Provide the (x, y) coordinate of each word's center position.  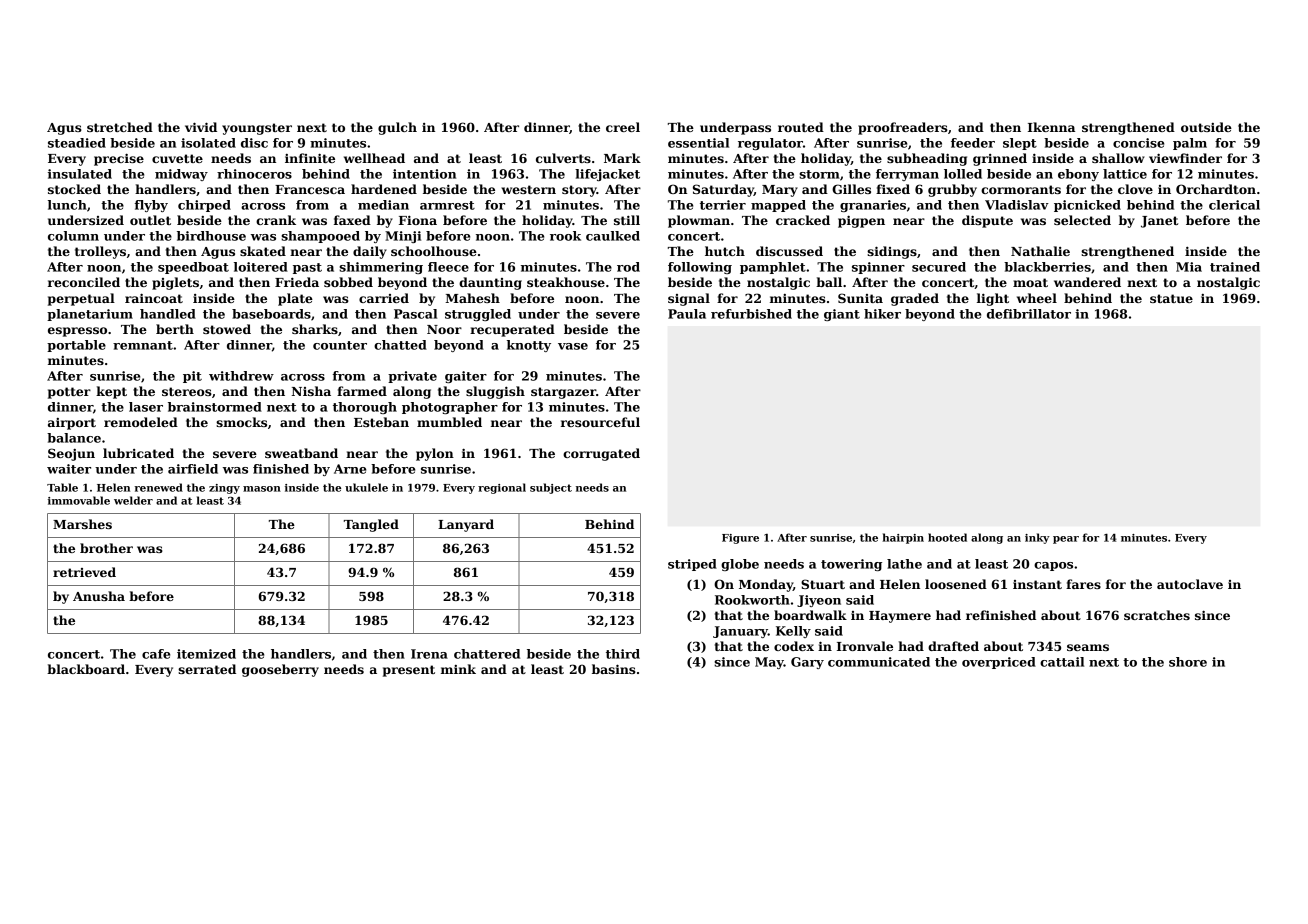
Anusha (99, 596)
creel (623, 127)
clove (1135, 189)
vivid (201, 127)
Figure (740, 539)
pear (1066, 540)
